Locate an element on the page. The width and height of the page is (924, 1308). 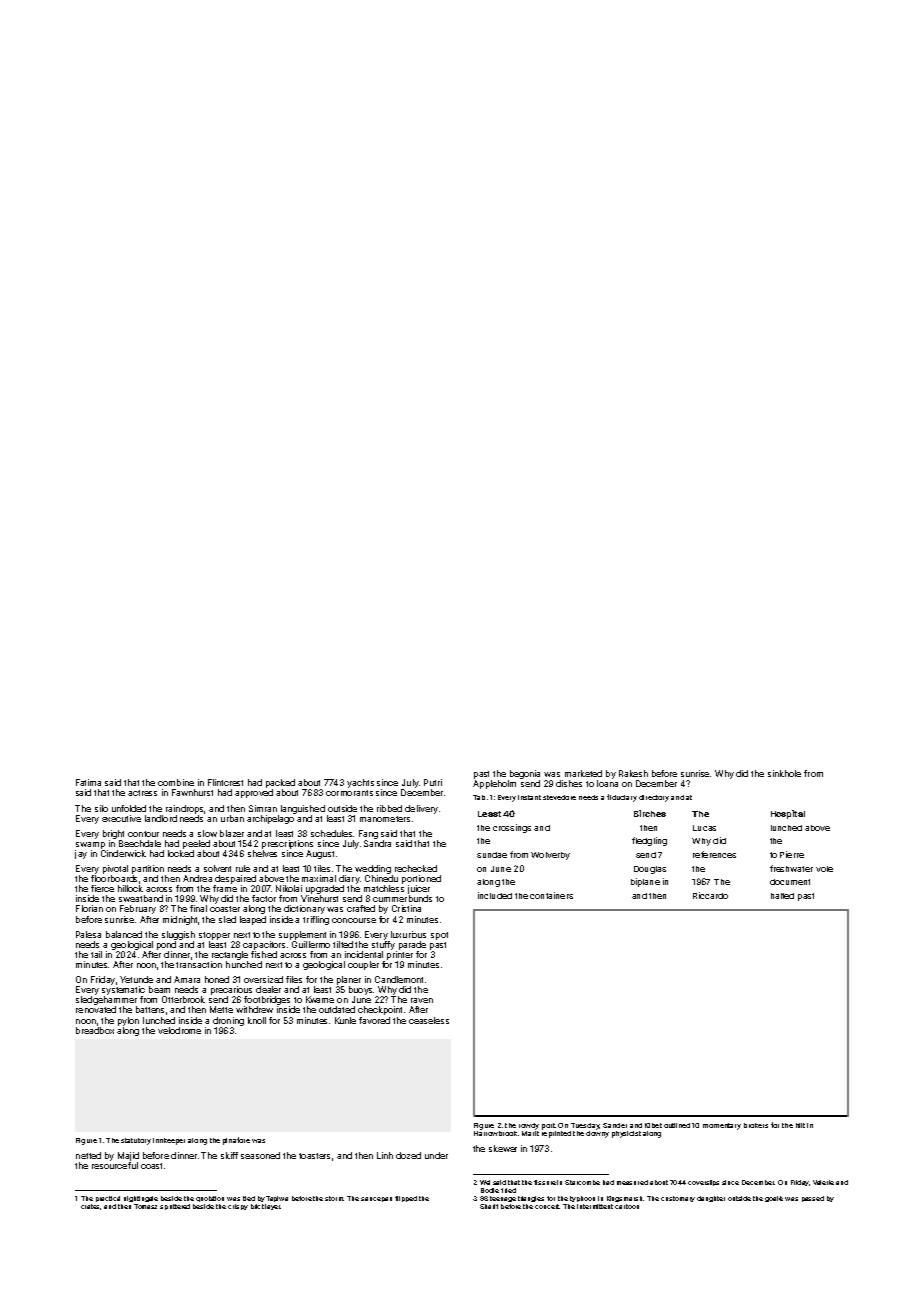
Majid is located at coordinates (128, 1156).
